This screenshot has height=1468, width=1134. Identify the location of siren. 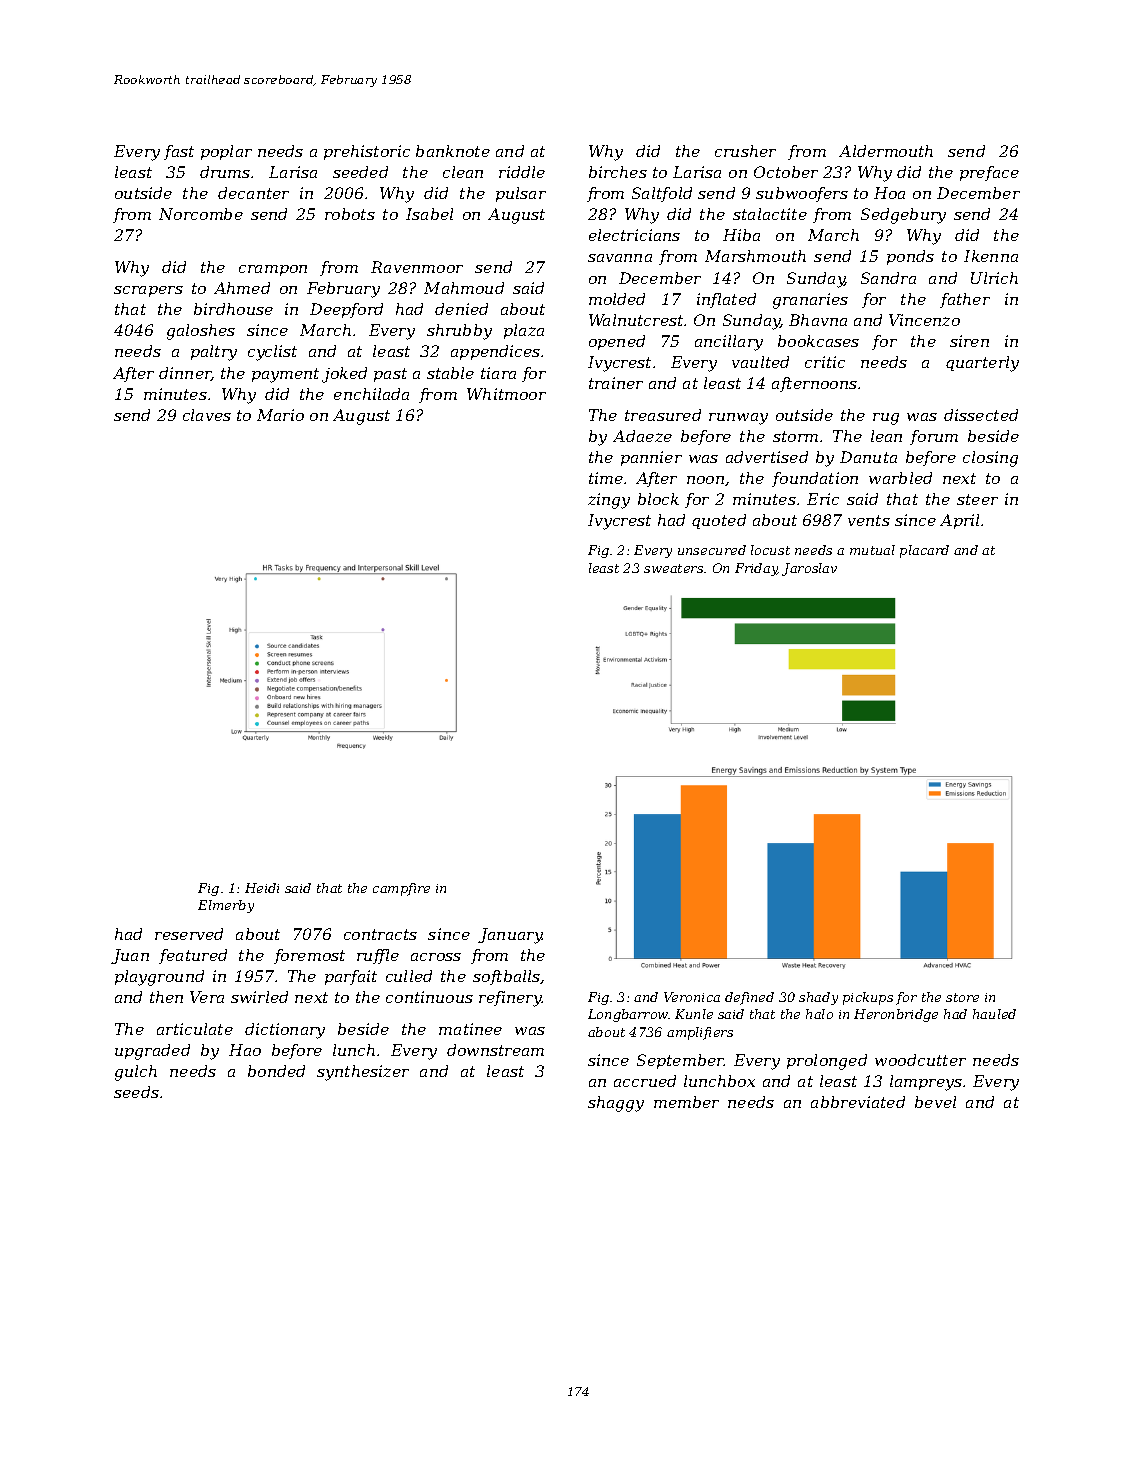
(969, 341).
